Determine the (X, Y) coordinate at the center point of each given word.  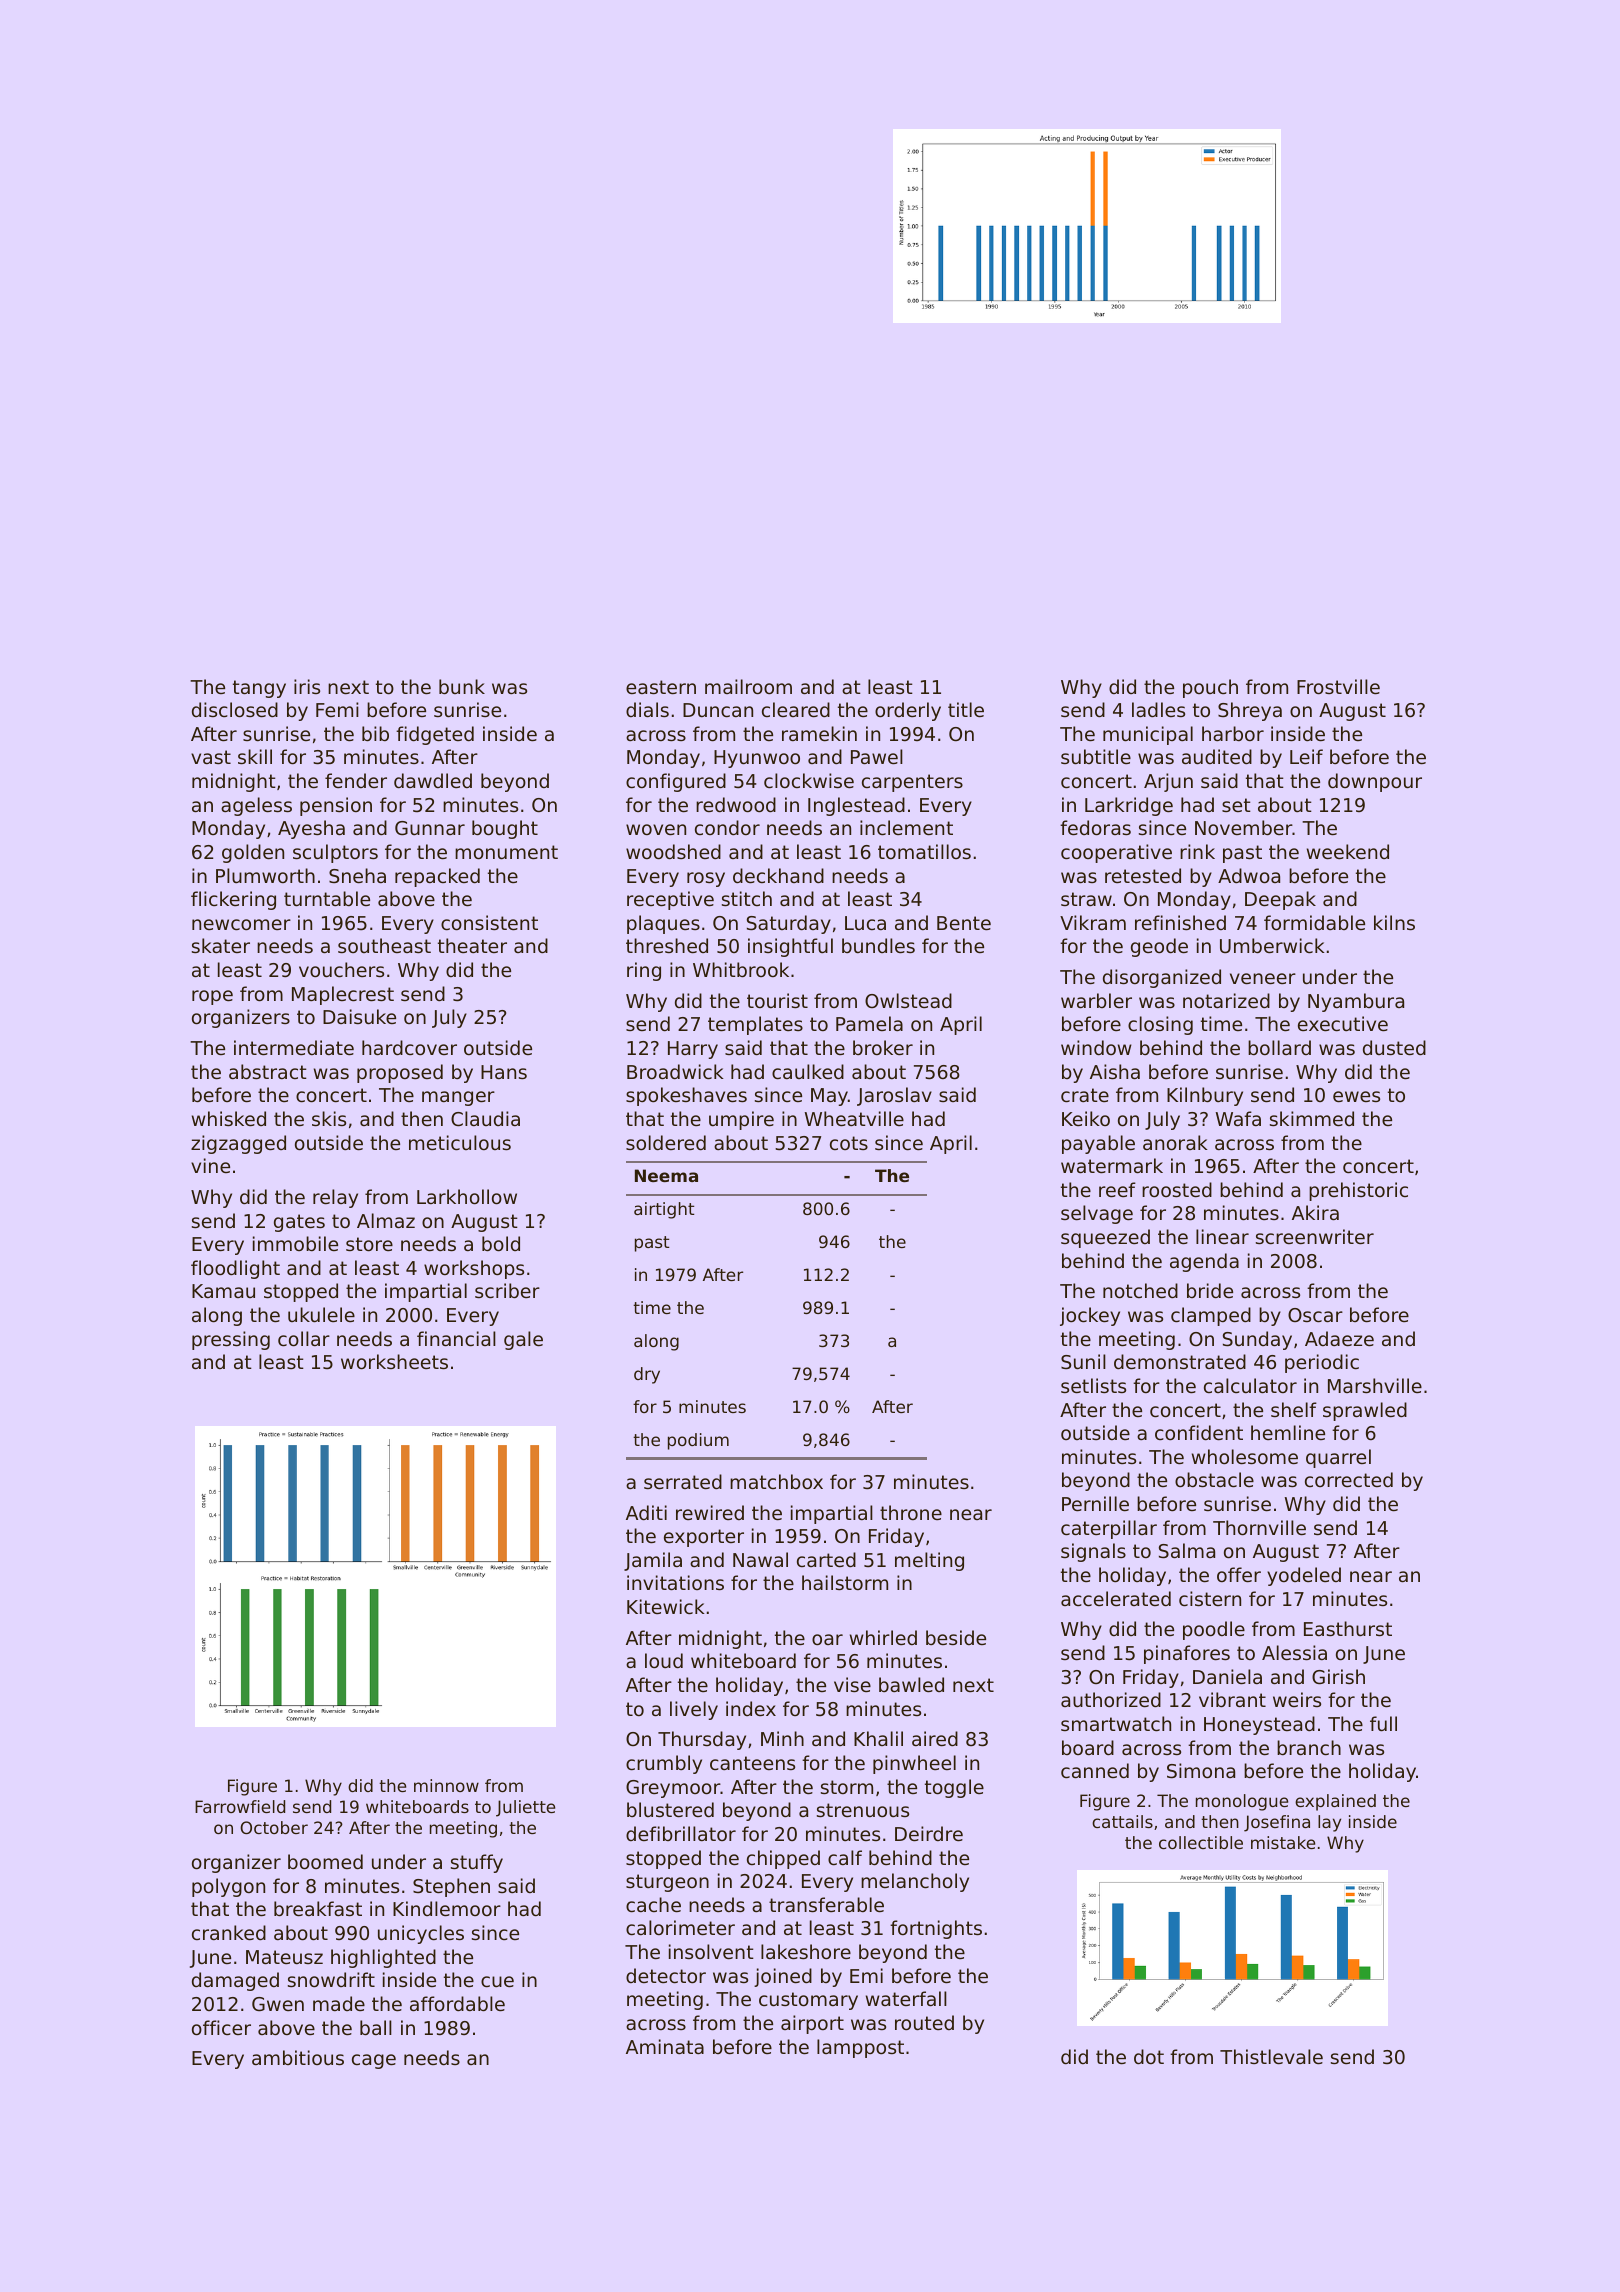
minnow (446, 1785)
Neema (666, 1175)
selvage (1097, 1214)
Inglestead (856, 806)
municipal (1148, 735)
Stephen (451, 1887)
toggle (954, 1788)
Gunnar (430, 828)
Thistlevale (1271, 2056)
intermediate (294, 1047)
